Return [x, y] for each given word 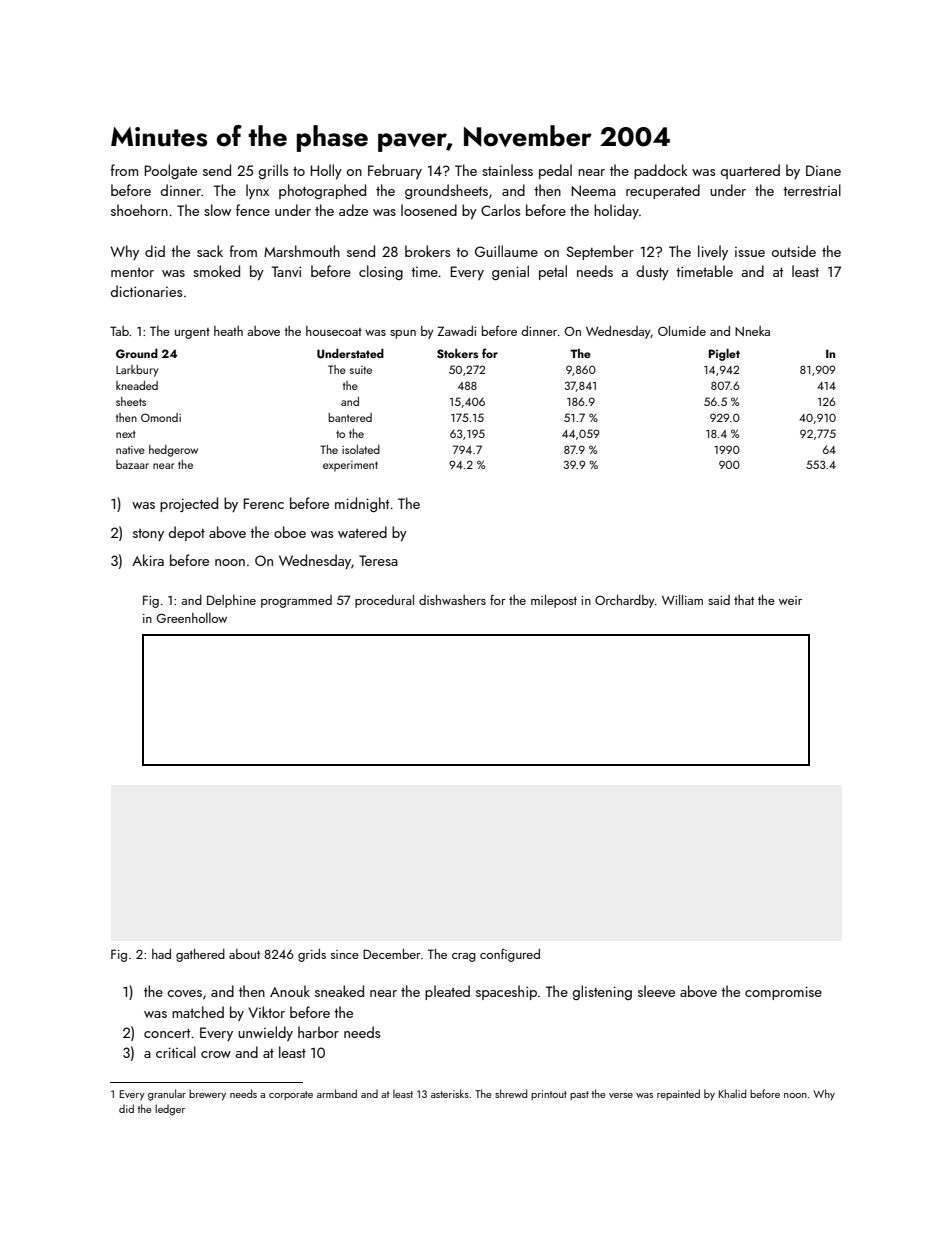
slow [217, 210]
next [126, 434]
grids [312, 955]
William [682, 600]
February [395, 171]
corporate [291, 1095]
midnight [362, 504]
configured [510, 955]
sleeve [656, 991]
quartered [750, 171]
